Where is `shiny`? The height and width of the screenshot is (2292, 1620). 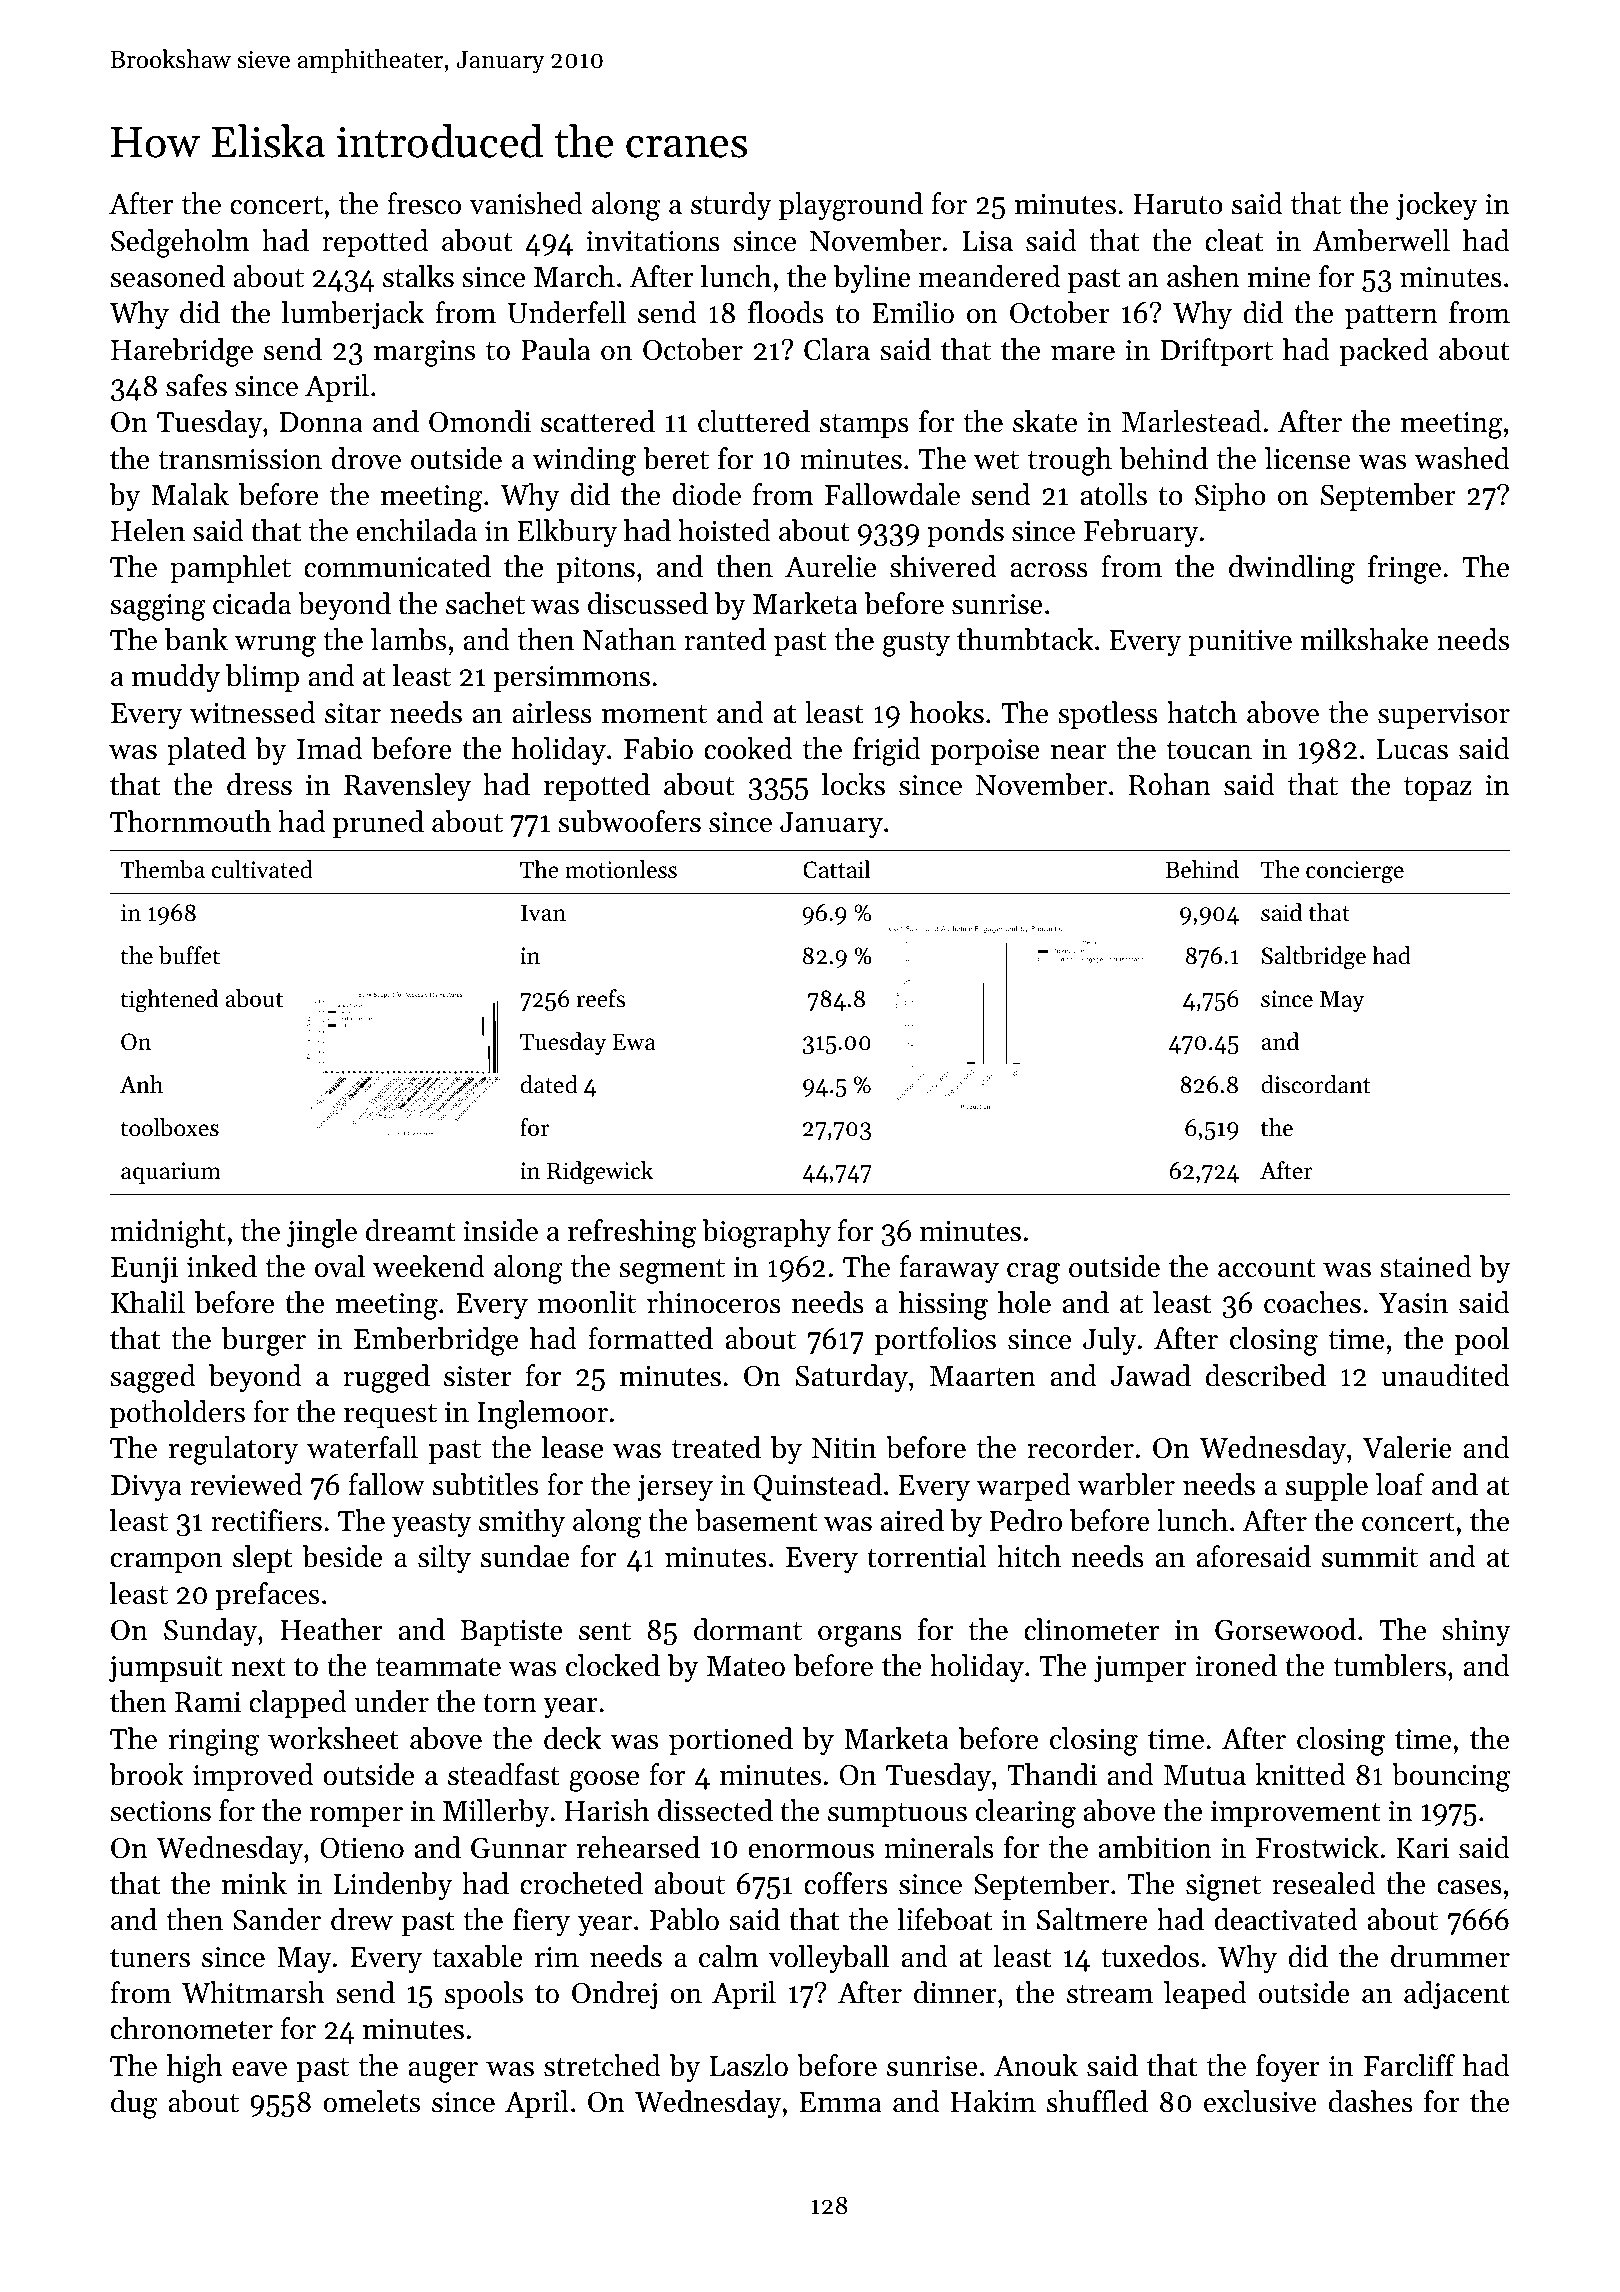 shiny is located at coordinates (1476, 1632).
